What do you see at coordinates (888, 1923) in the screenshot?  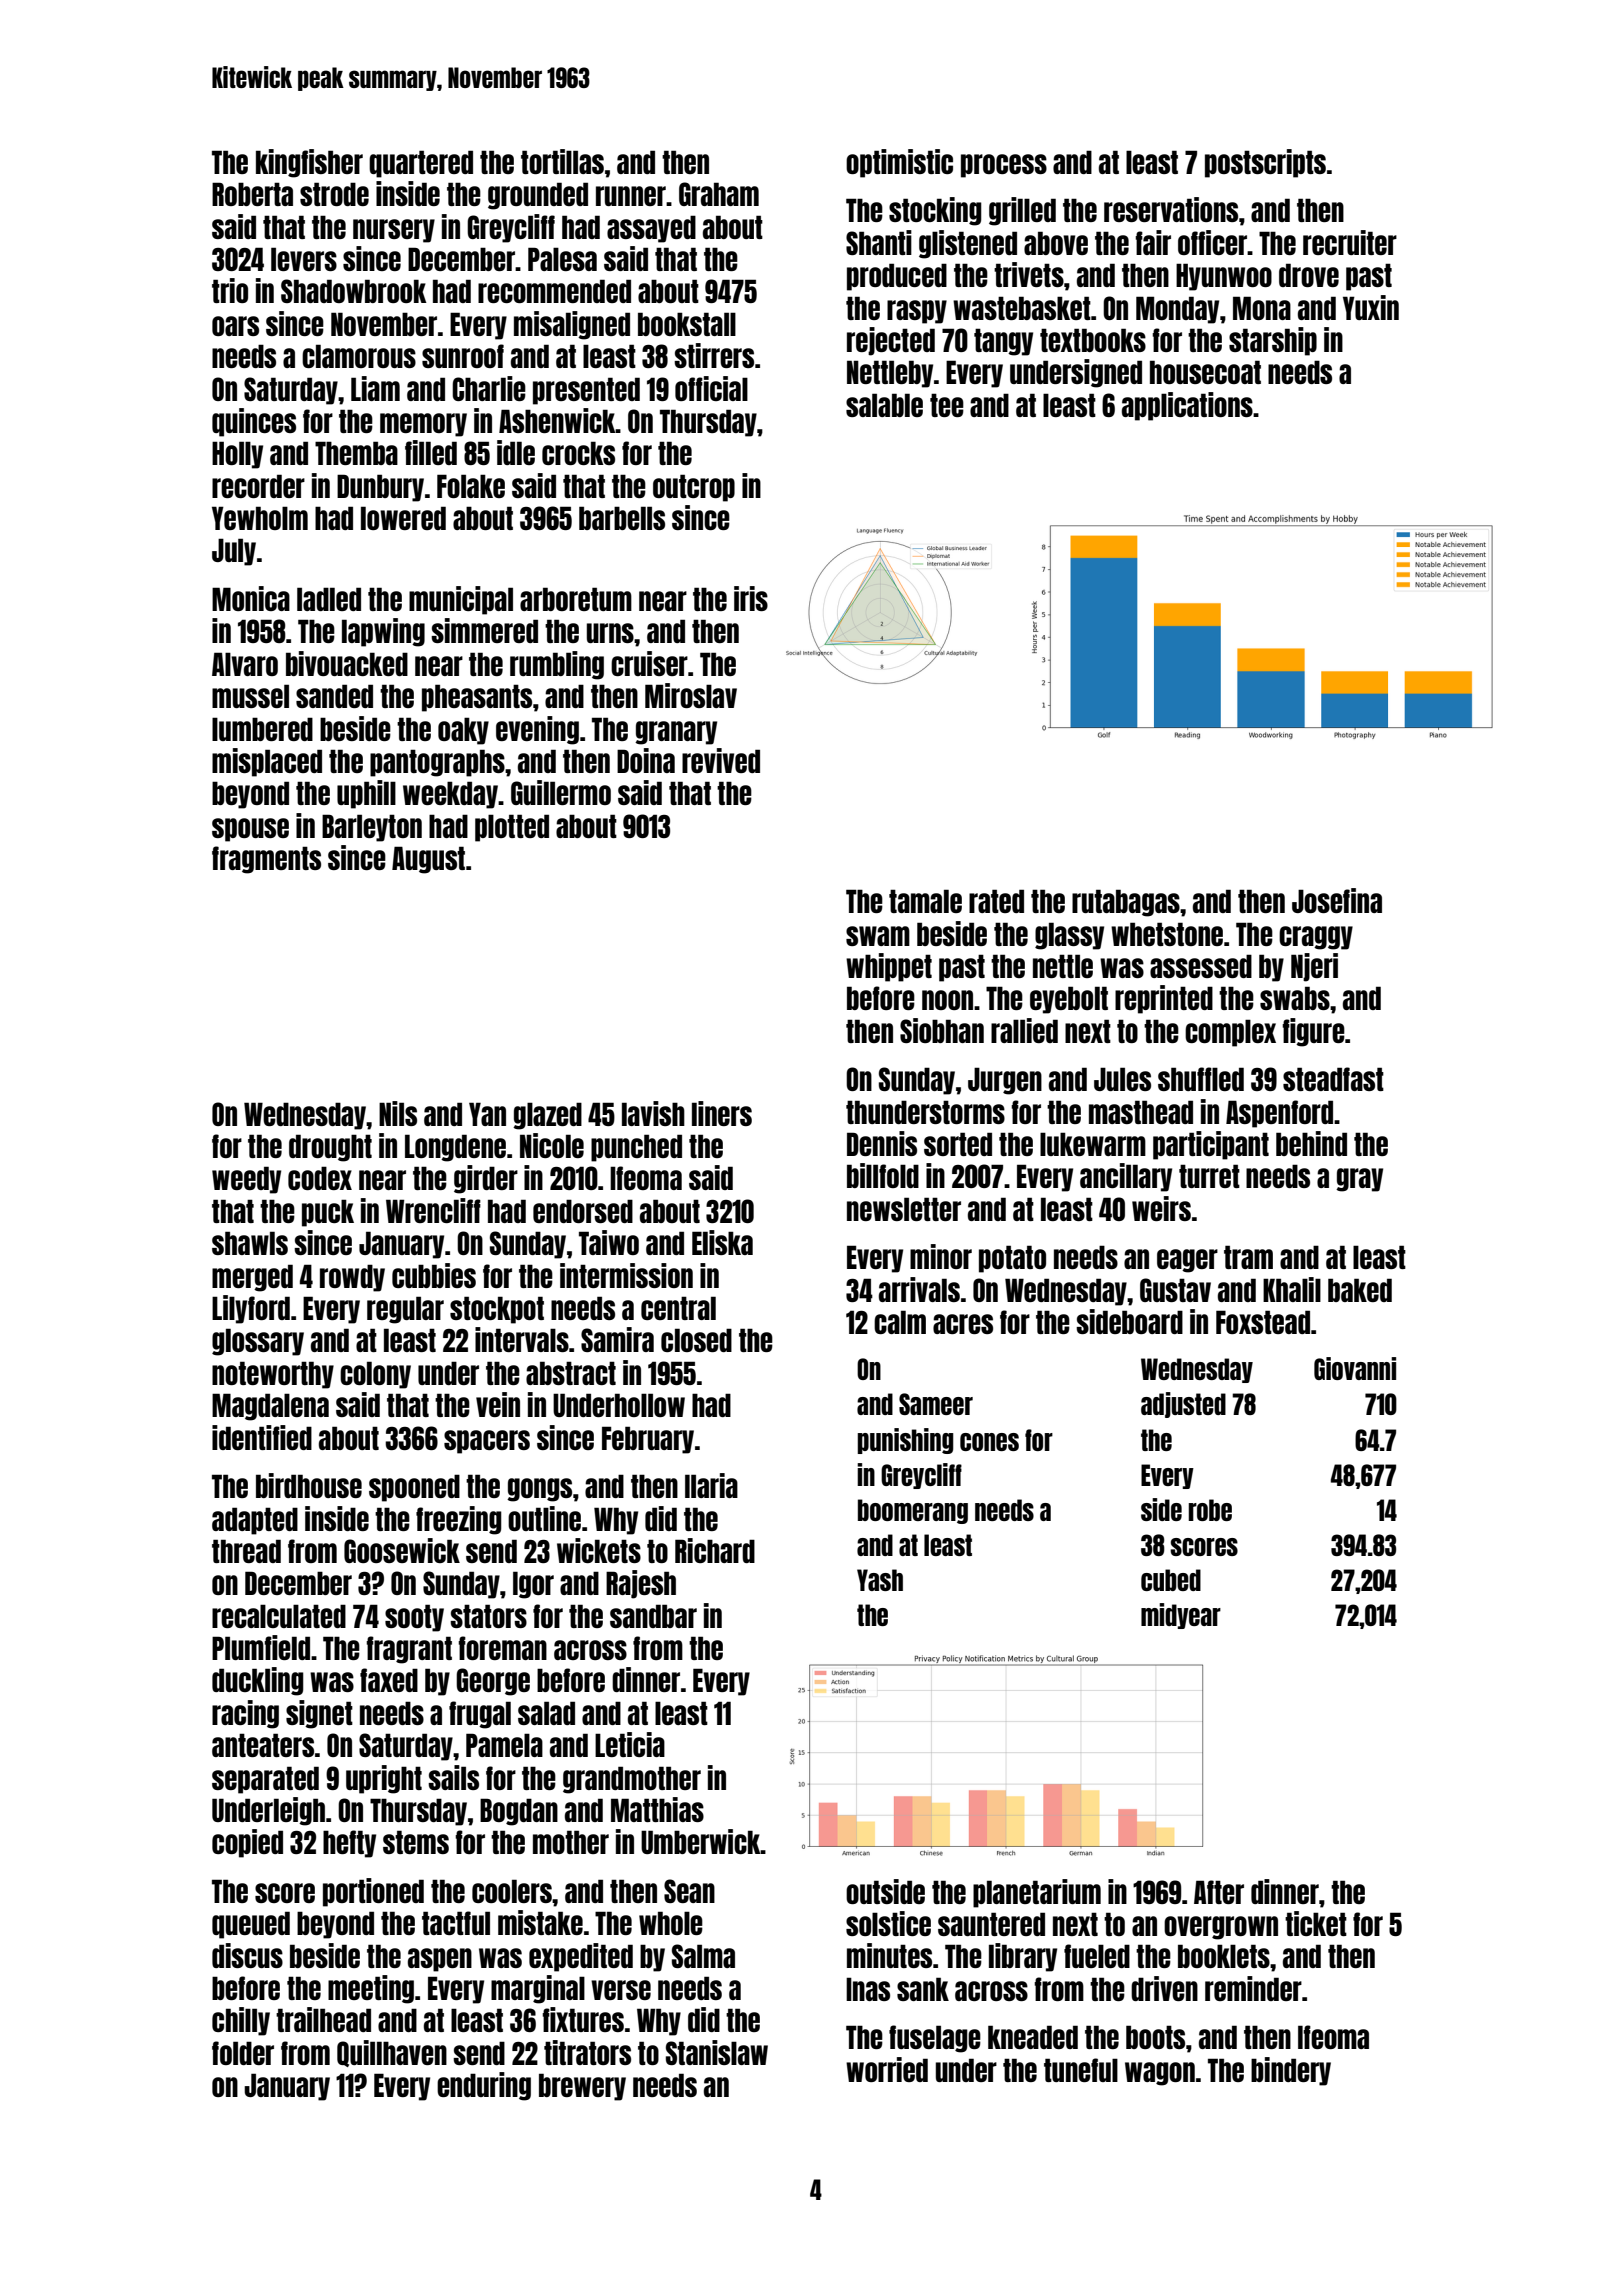 I see `solstice` at bounding box center [888, 1923].
